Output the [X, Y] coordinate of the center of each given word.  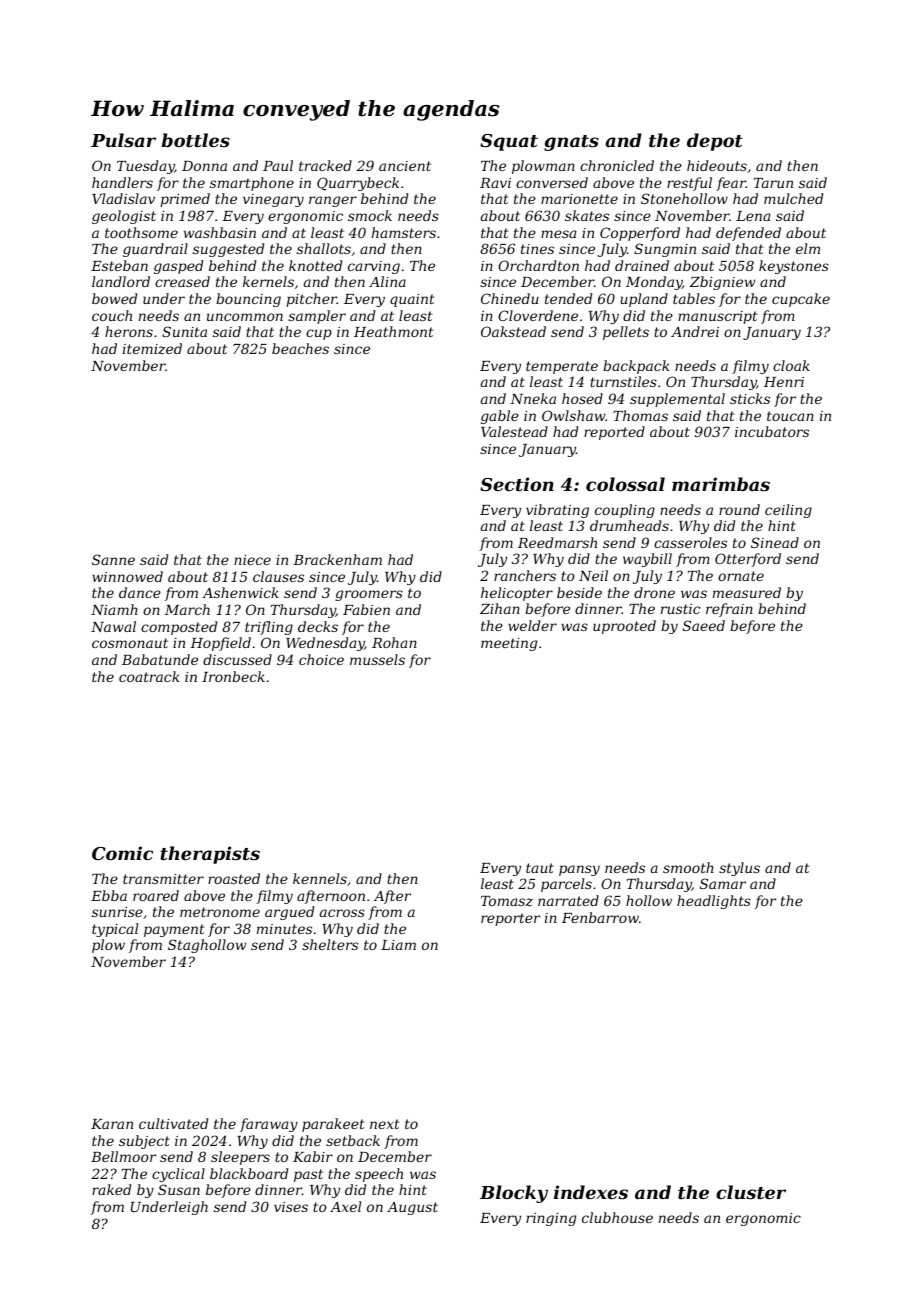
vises [291, 1207]
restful [689, 184]
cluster [751, 1192]
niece [252, 560]
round [739, 509]
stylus [739, 869]
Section [517, 484]
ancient [405, 166]
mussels [377, 659]
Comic [122, 853]
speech [379, 1175]
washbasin [220, 232]
